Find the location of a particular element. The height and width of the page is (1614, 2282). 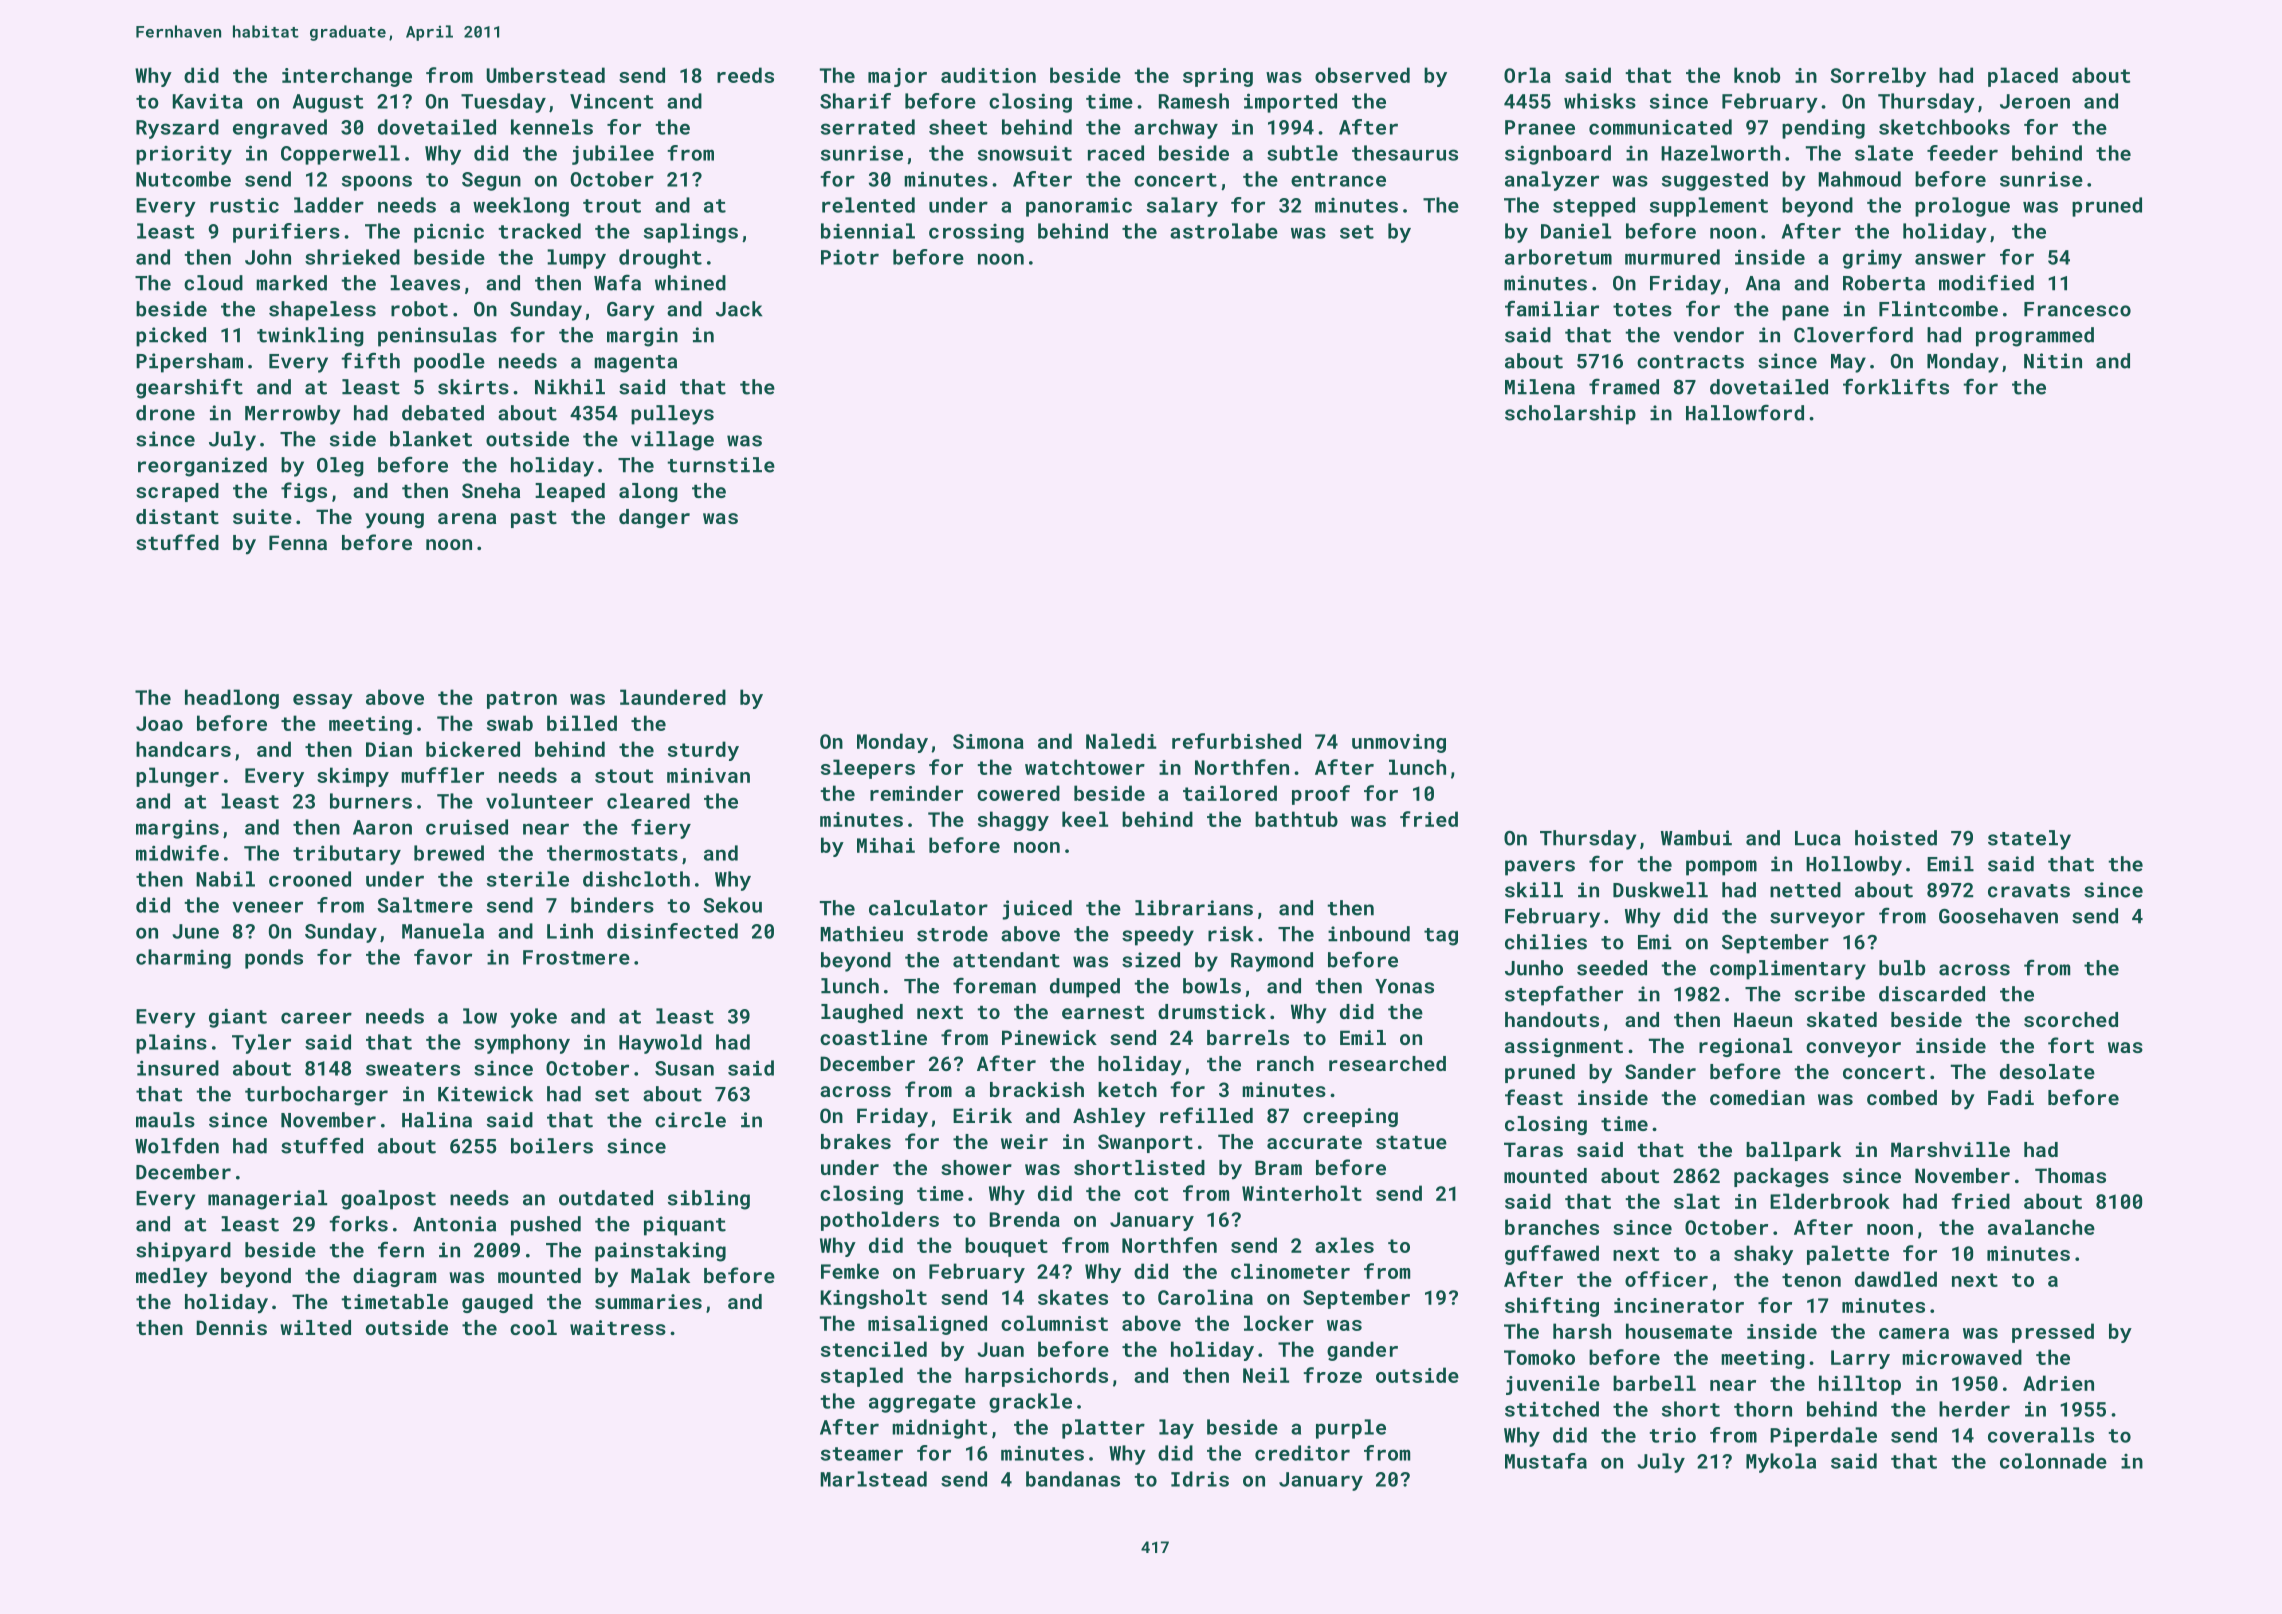

weir is located at coordinates (1024, 1141).
